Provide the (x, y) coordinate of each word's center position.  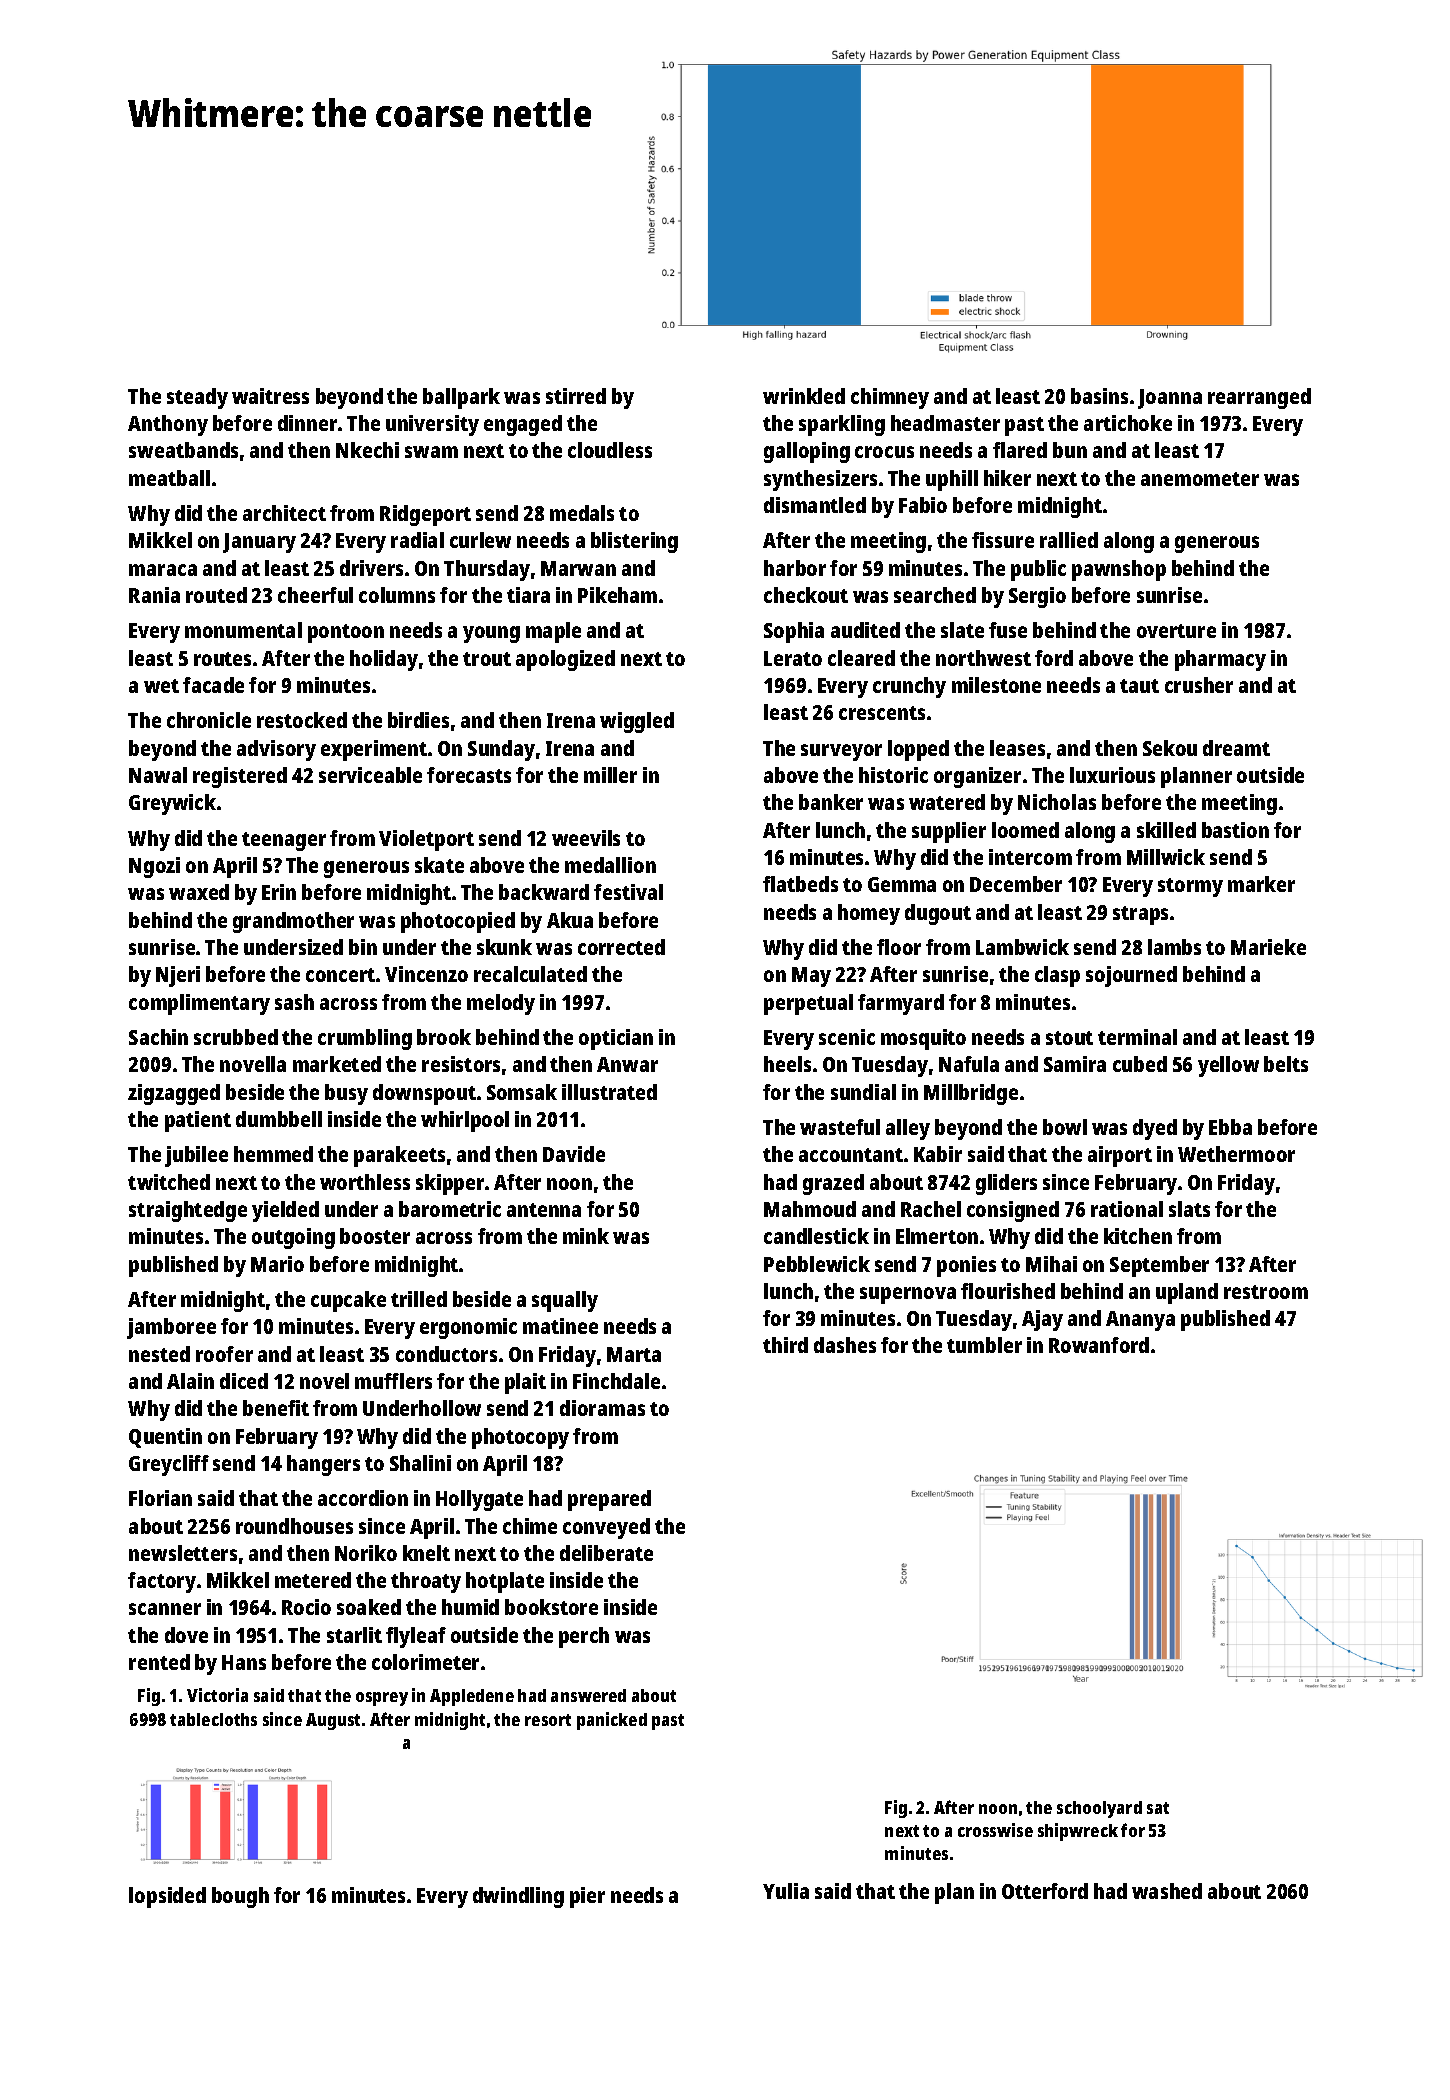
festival (628, 892)
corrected (621, 947)
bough (240, 1897)
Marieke (1268, 947)
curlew (480, 540)
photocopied (458, 922)
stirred (576, 396)
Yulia (786, 1891)
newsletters (183, 1553)
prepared (609, 1500)
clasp (1057, 976)
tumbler (984, 1345)
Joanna (1170, 399)
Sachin (158, 1037)
